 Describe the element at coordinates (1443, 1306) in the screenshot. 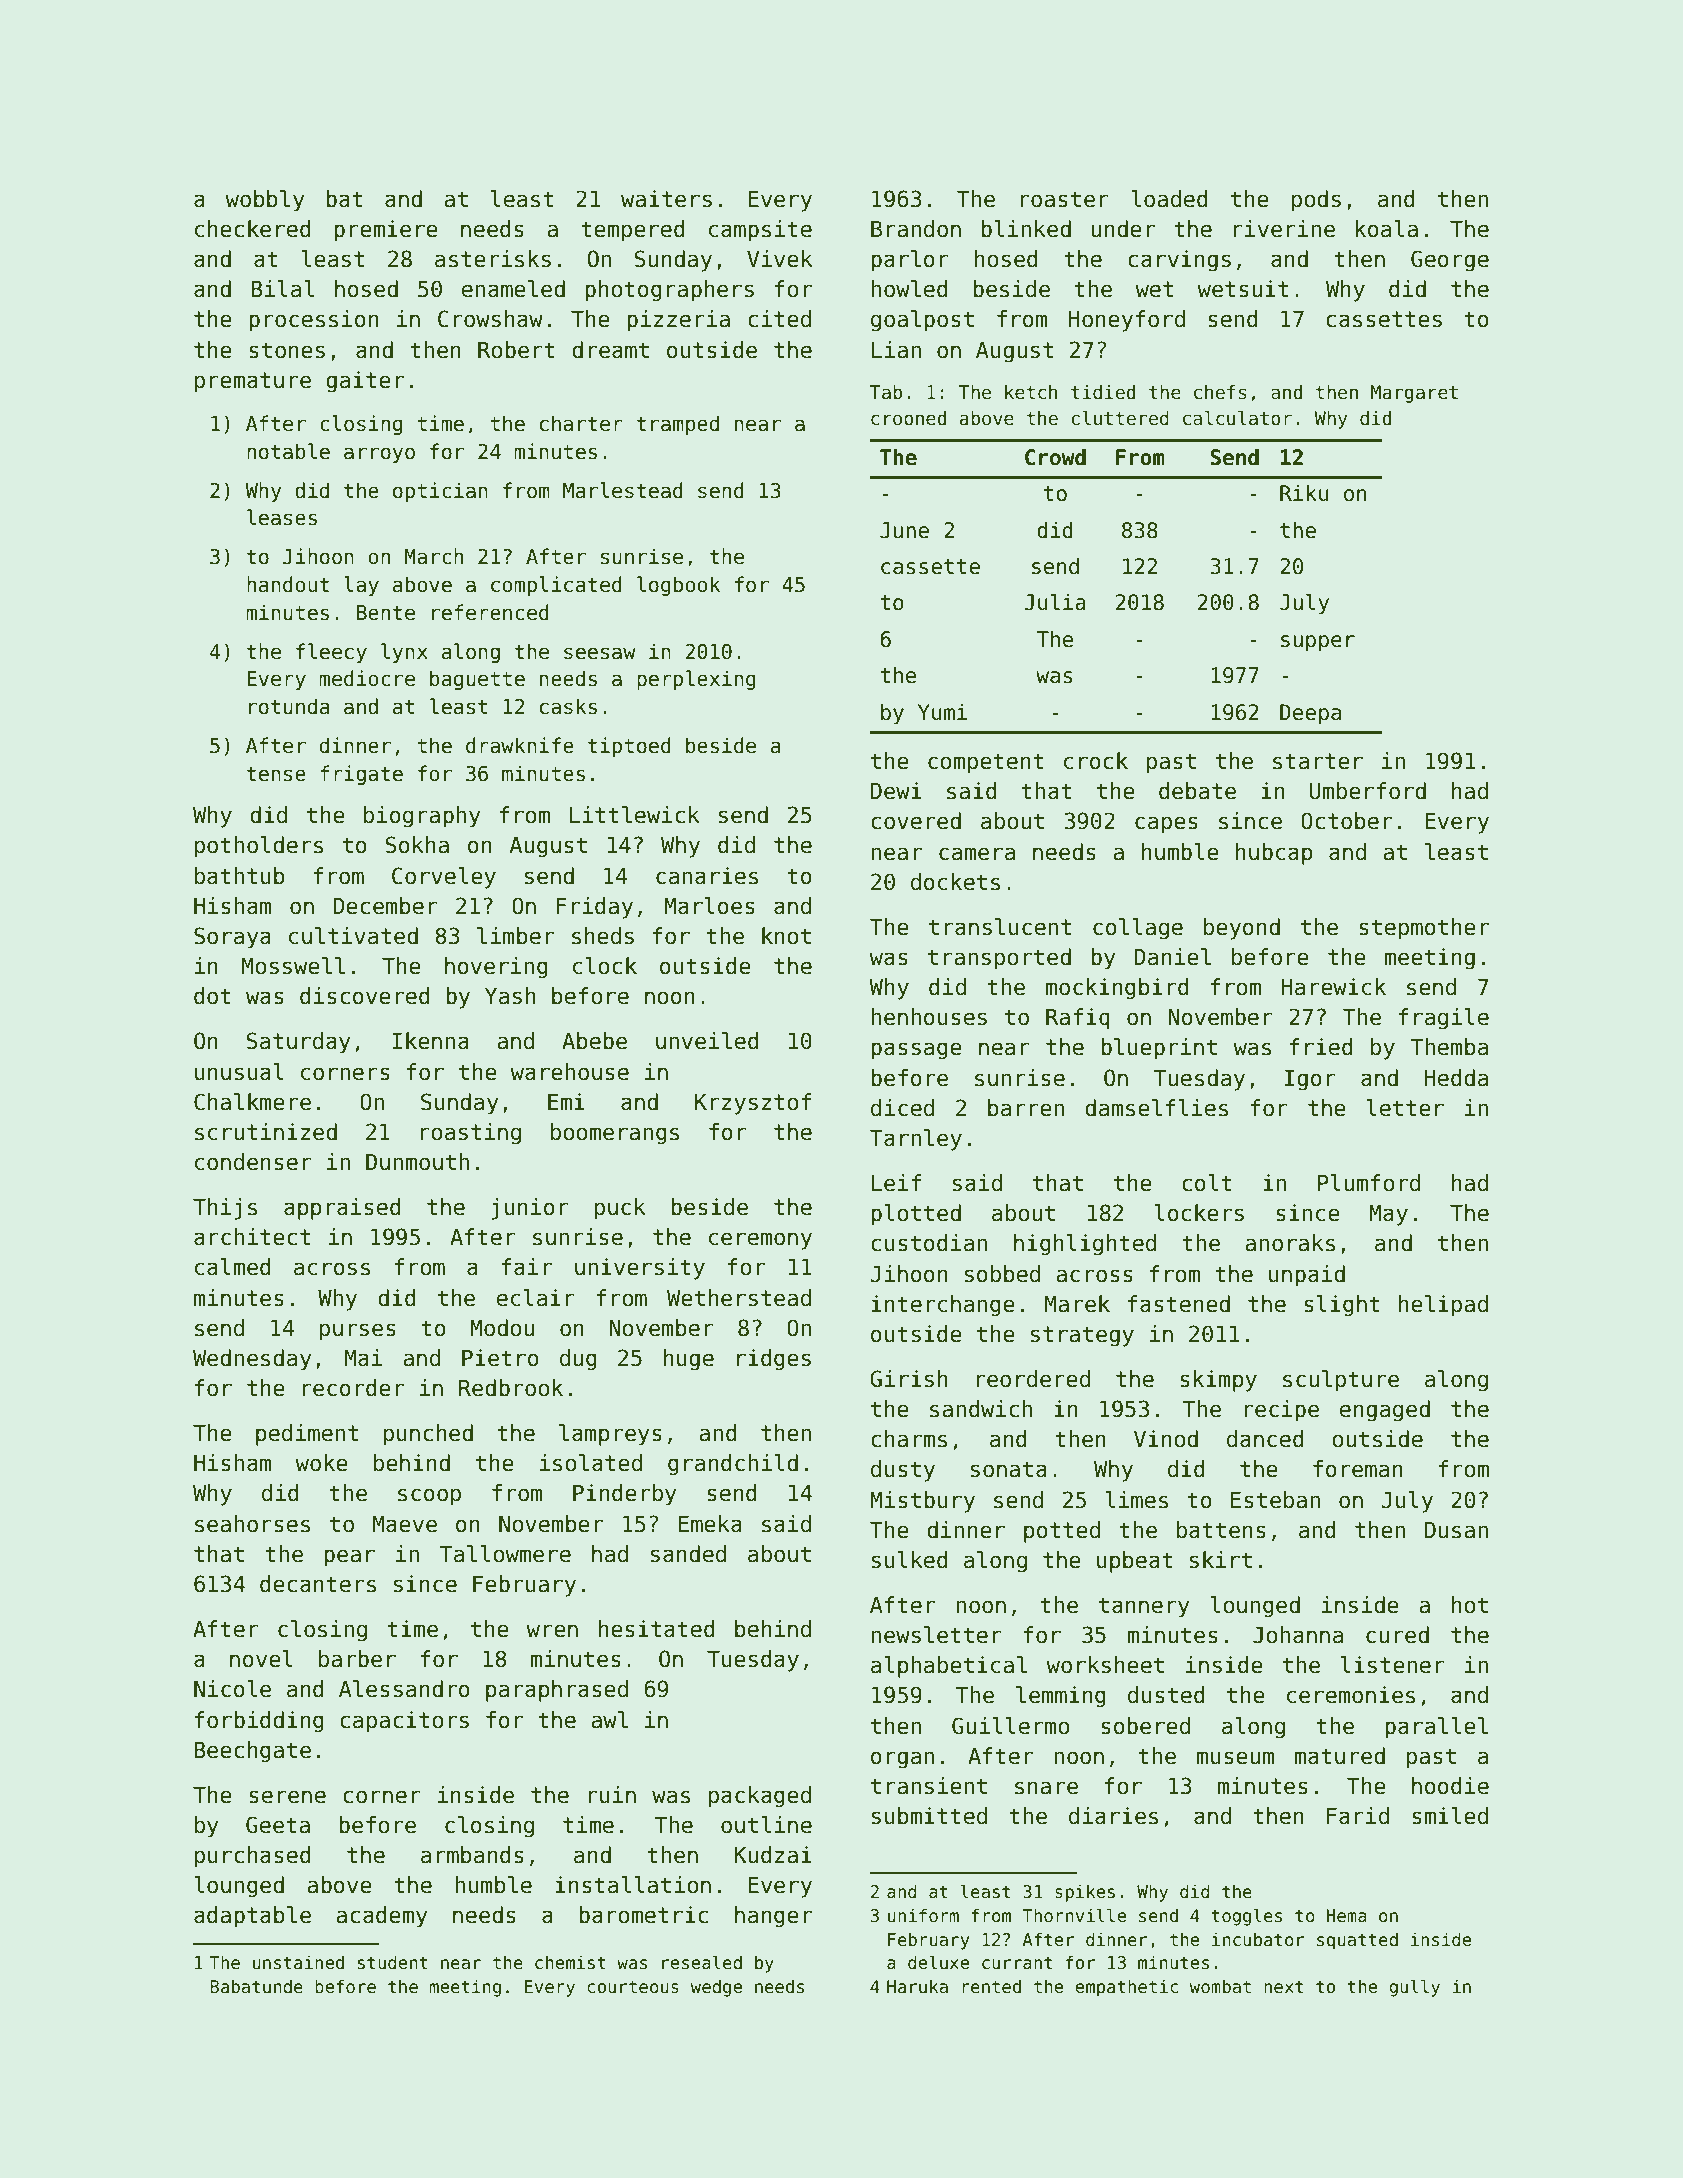

I see `helipad` at that location.
